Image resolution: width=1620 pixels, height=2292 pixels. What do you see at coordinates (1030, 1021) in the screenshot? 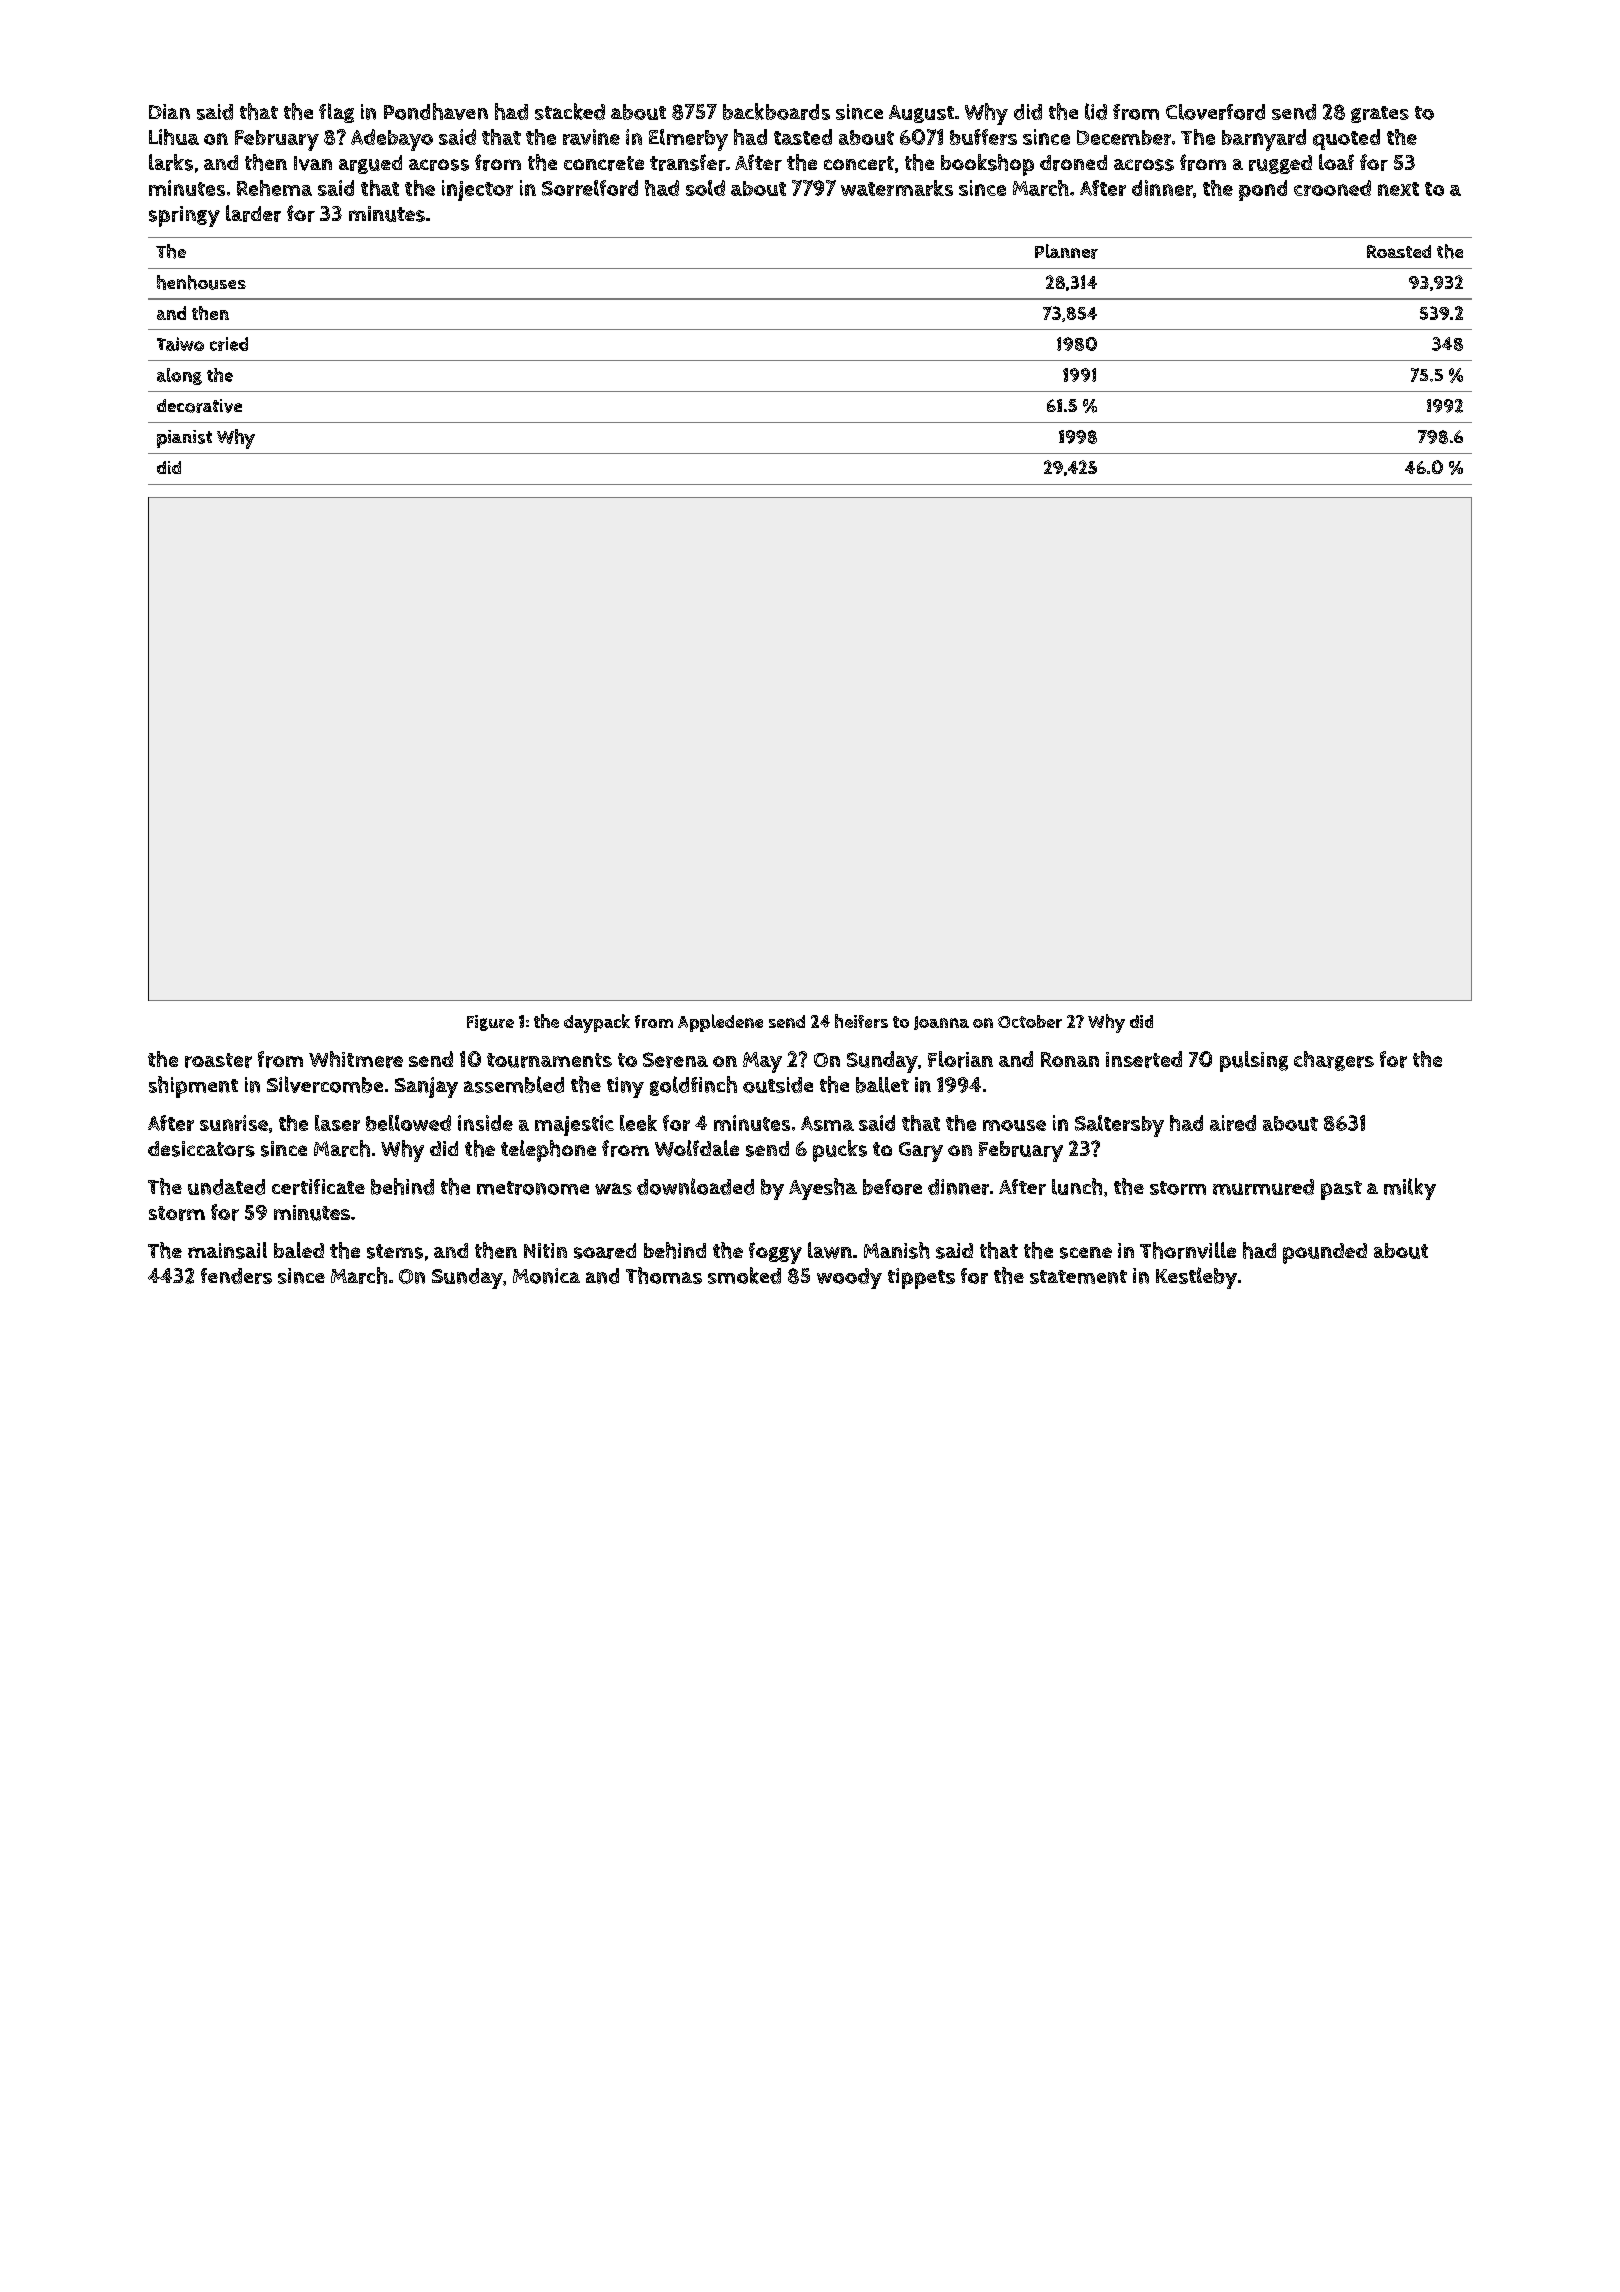
I see `October` at bounding box center [1030, 1021].
